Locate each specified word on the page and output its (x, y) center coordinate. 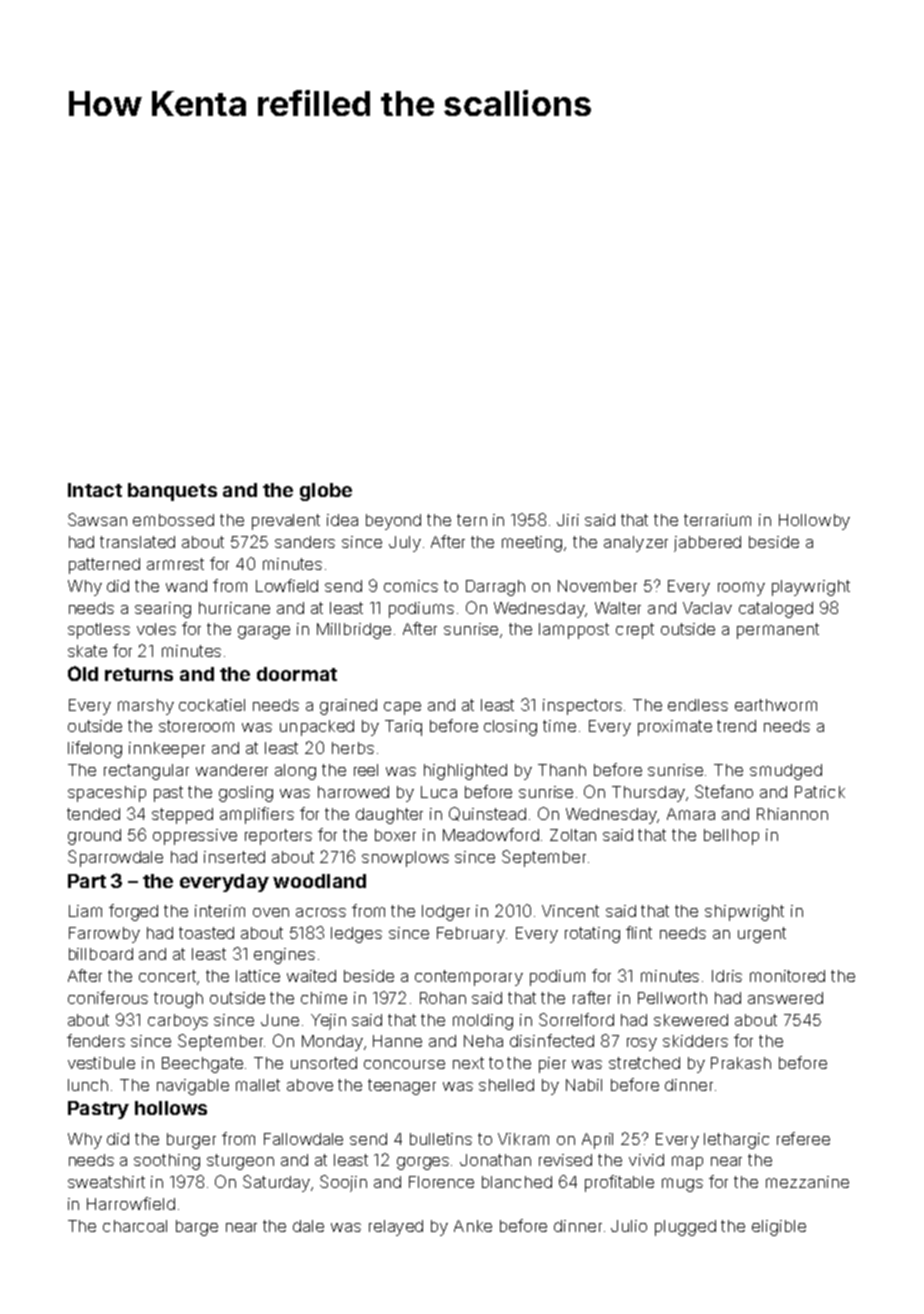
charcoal (135, 1226)
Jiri (568, 520)
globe (326, 492)
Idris (727, 976)
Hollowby (814, 522)
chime (324, 998)
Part (87, 881)
